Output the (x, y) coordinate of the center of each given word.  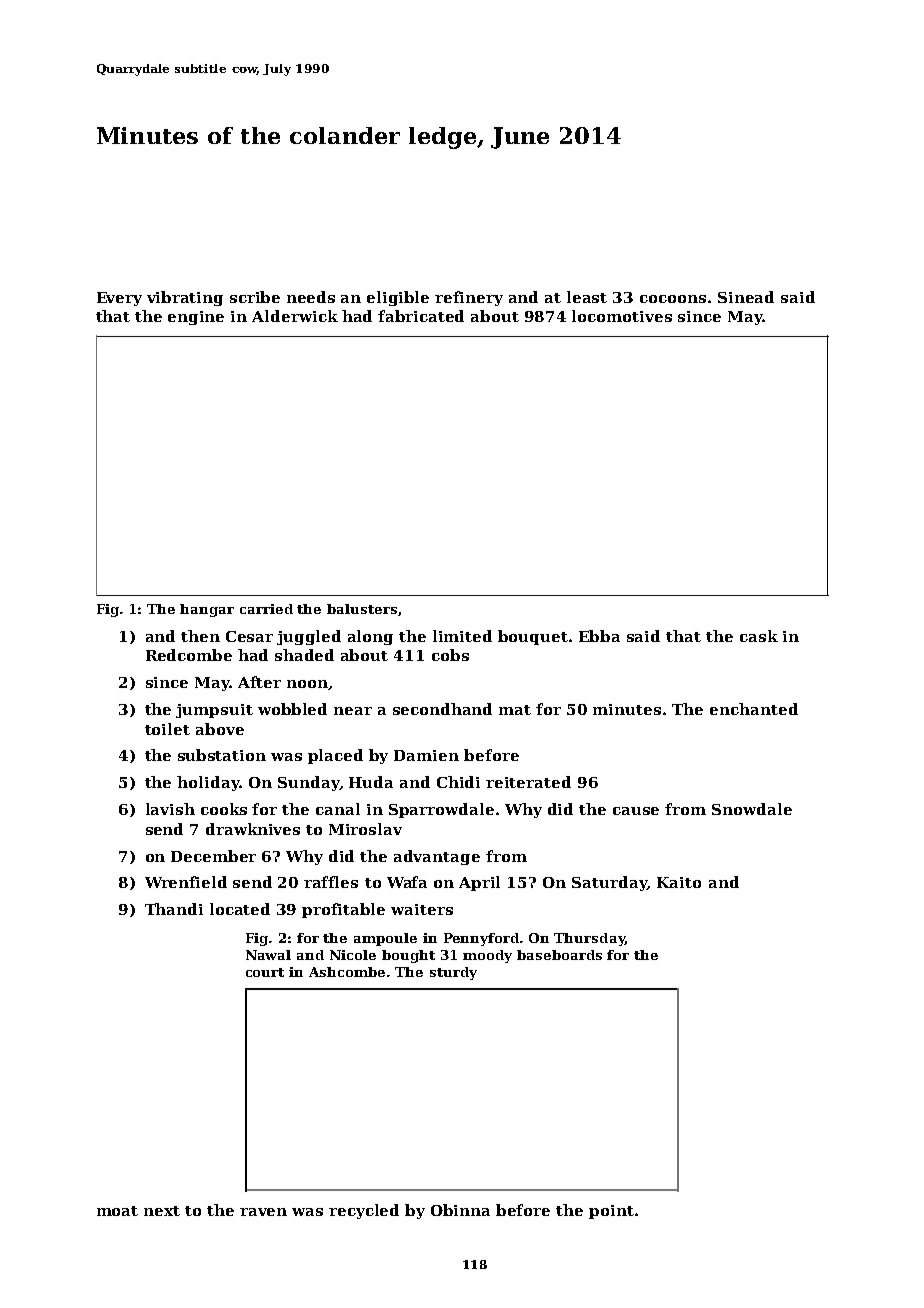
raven (263, 1212)
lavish (170, 809)
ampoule (385, 939)
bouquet (533, 637)
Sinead (746, 297)
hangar (207, 610)
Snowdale (752, 809)
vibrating (185, 298)
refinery (469, 298)
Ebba (599, 636)
